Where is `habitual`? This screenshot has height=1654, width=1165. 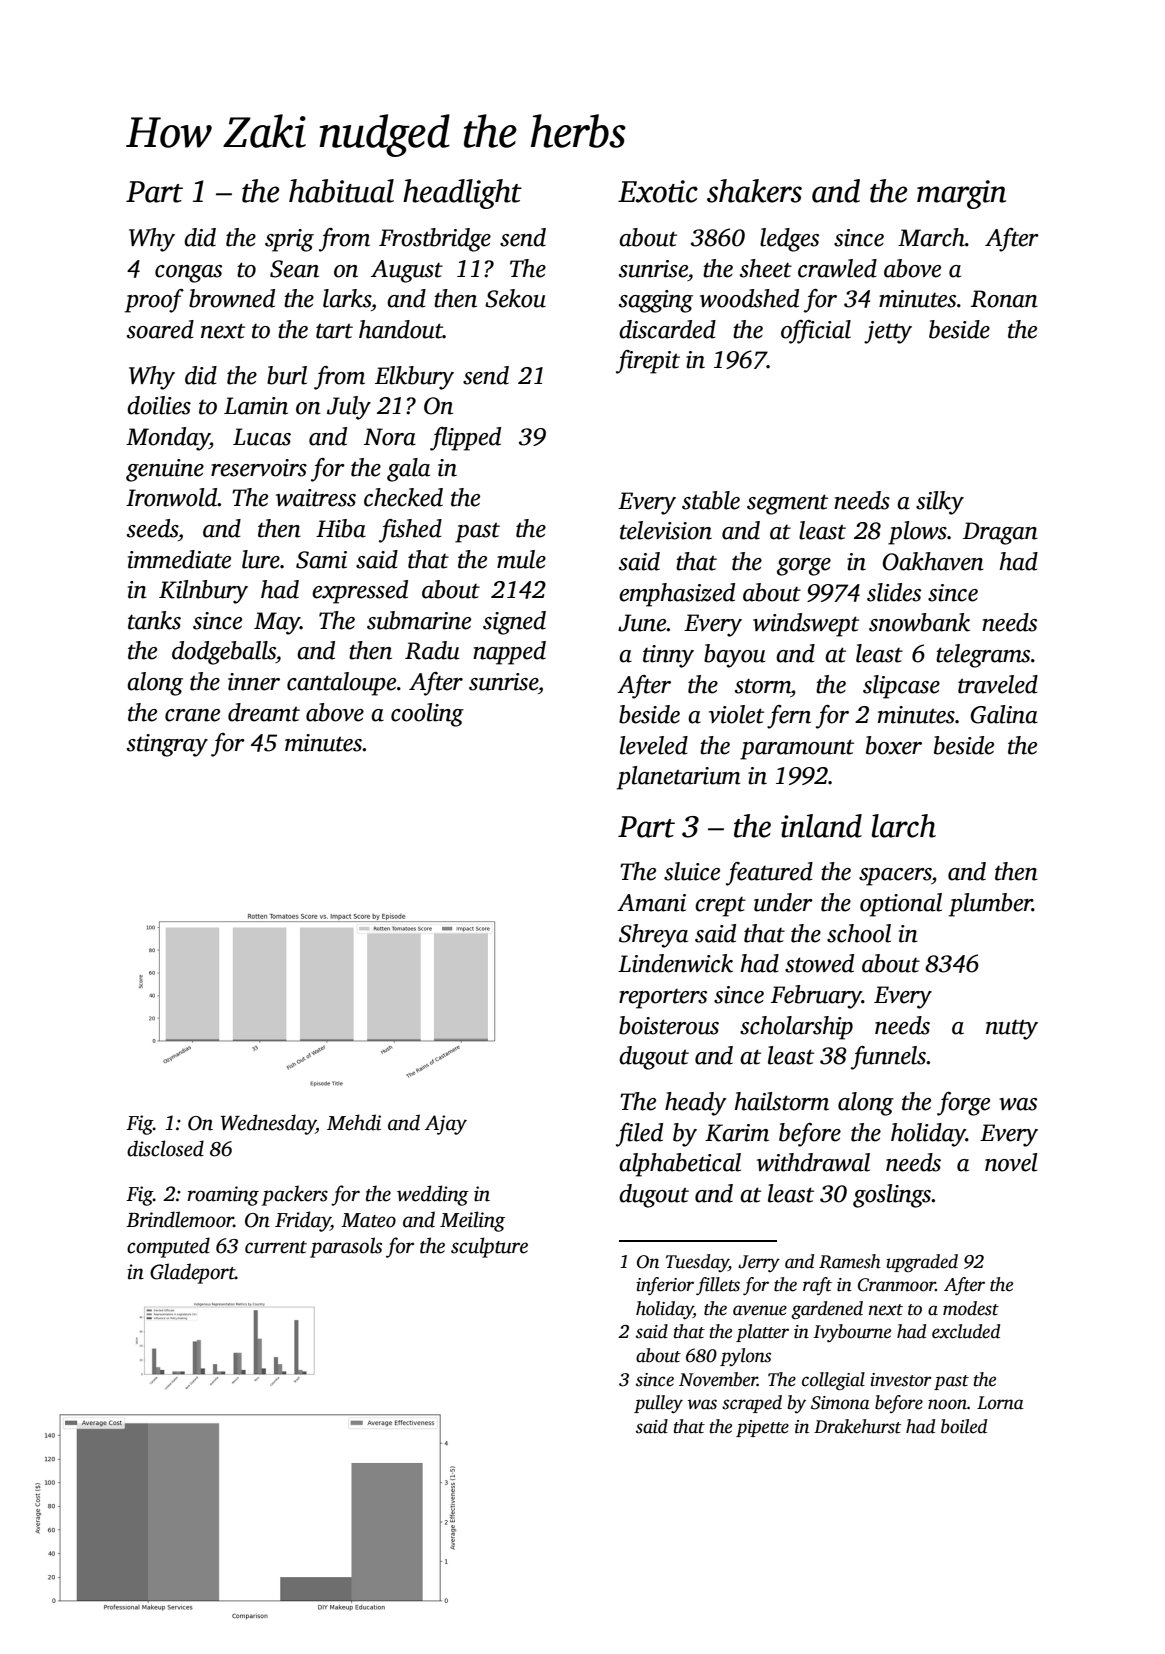
habitual is located at coordinates (341, 191).
